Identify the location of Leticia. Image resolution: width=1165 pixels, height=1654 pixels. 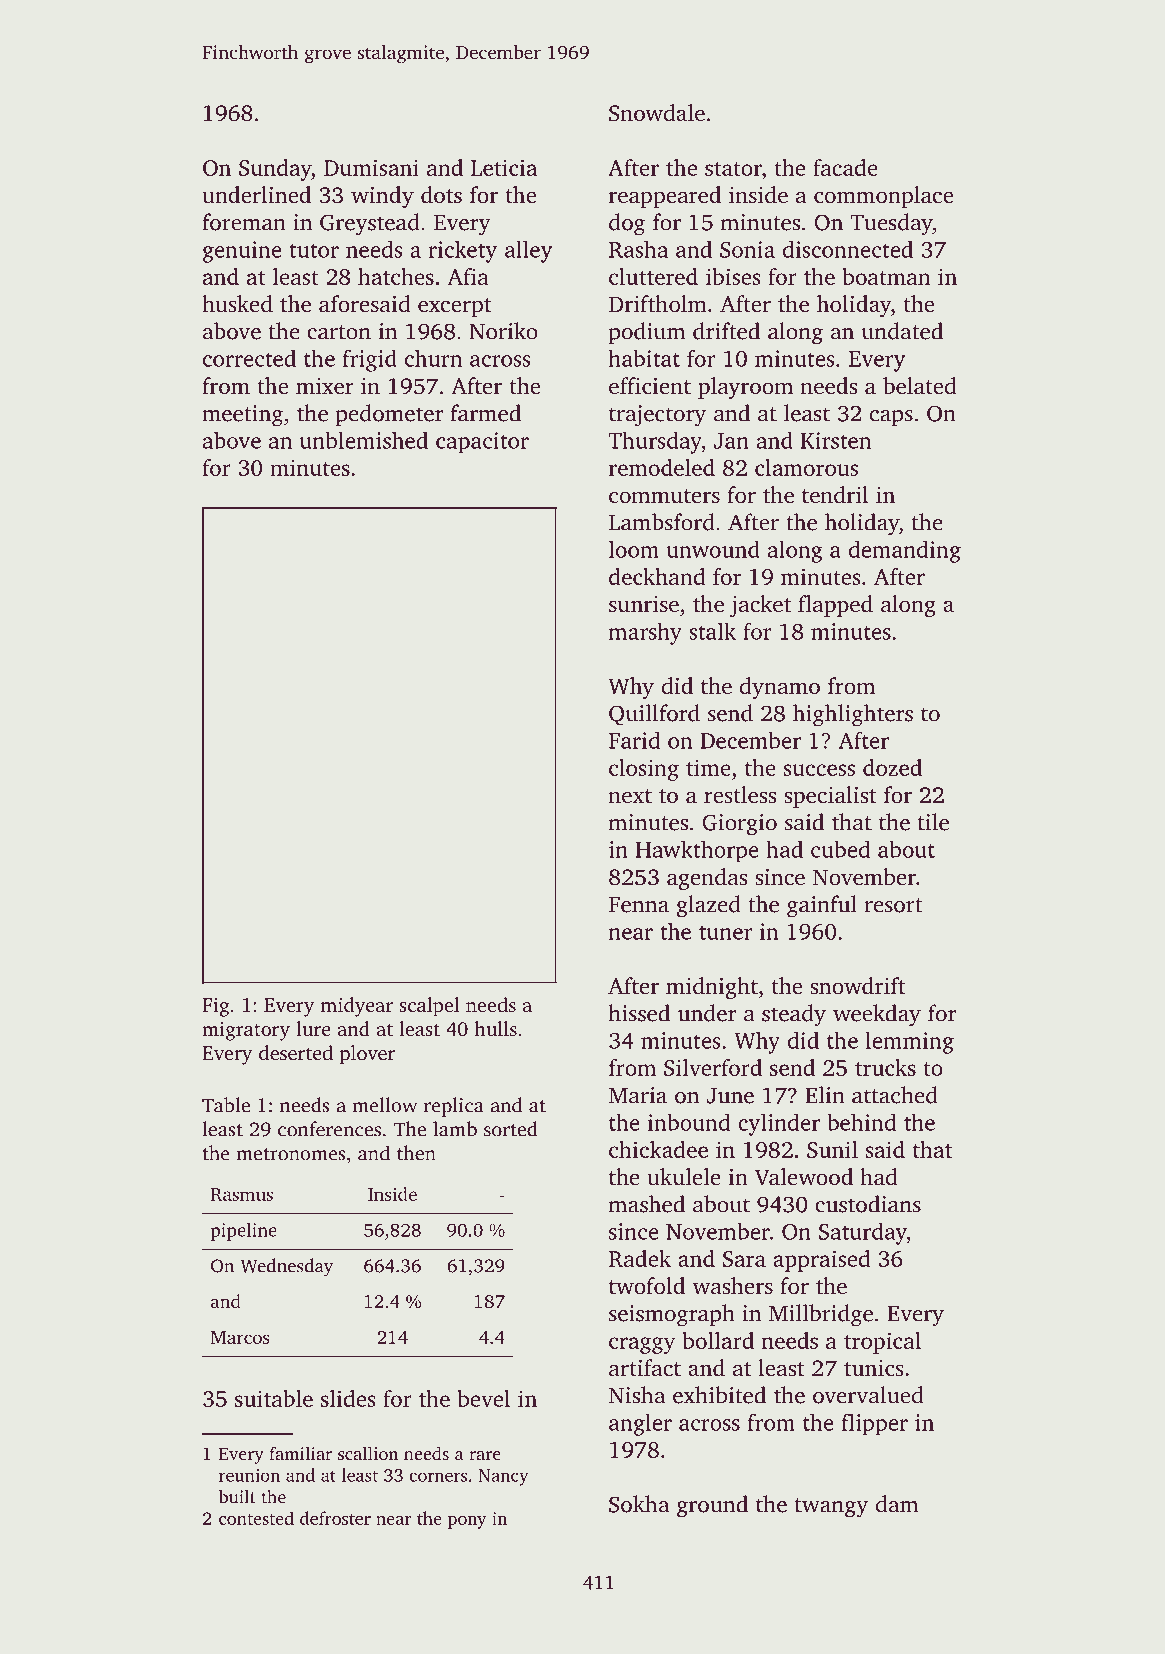
(504, 167).
